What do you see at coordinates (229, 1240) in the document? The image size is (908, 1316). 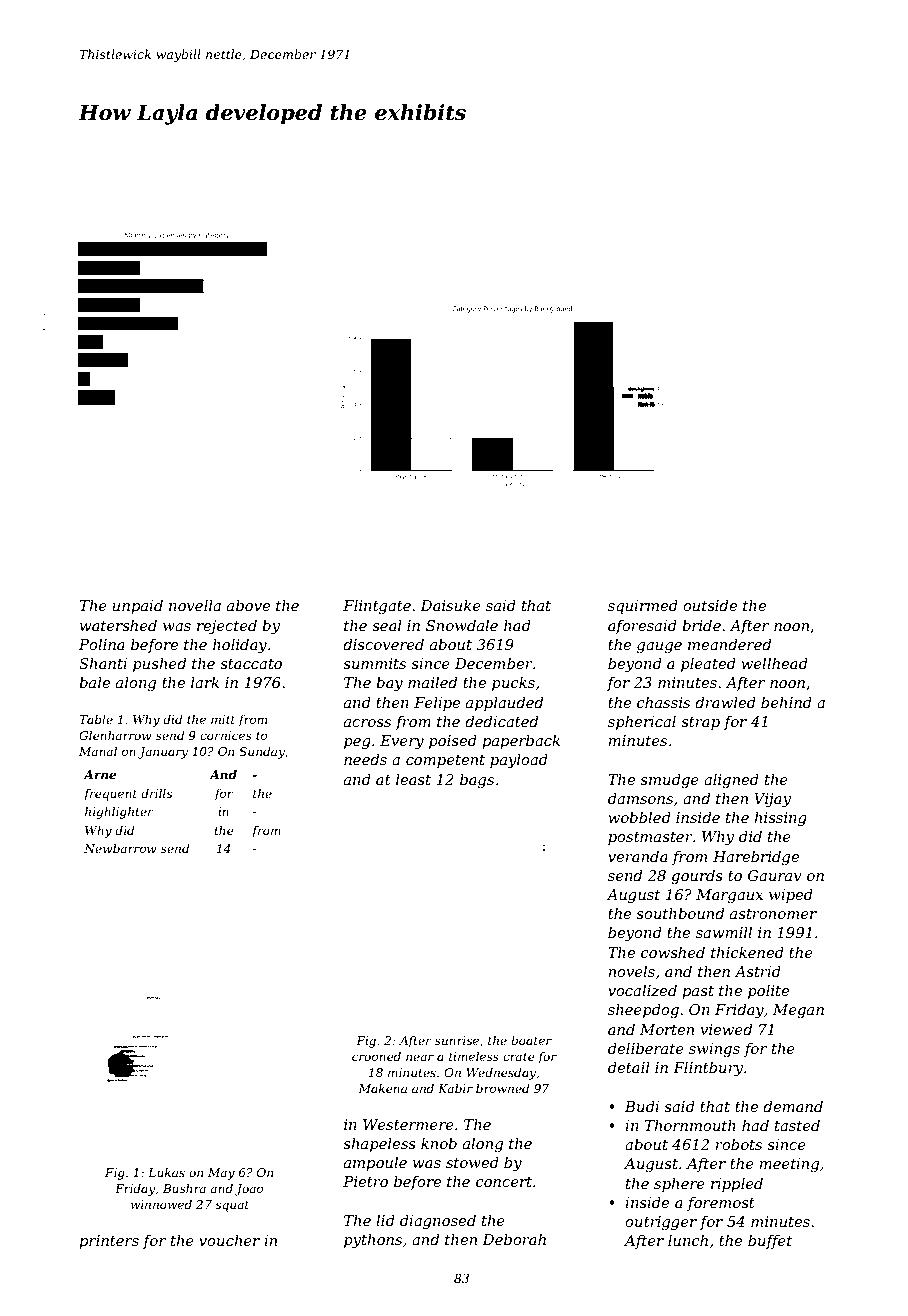 I see `voucher` at bounding box center [229, 1240].
